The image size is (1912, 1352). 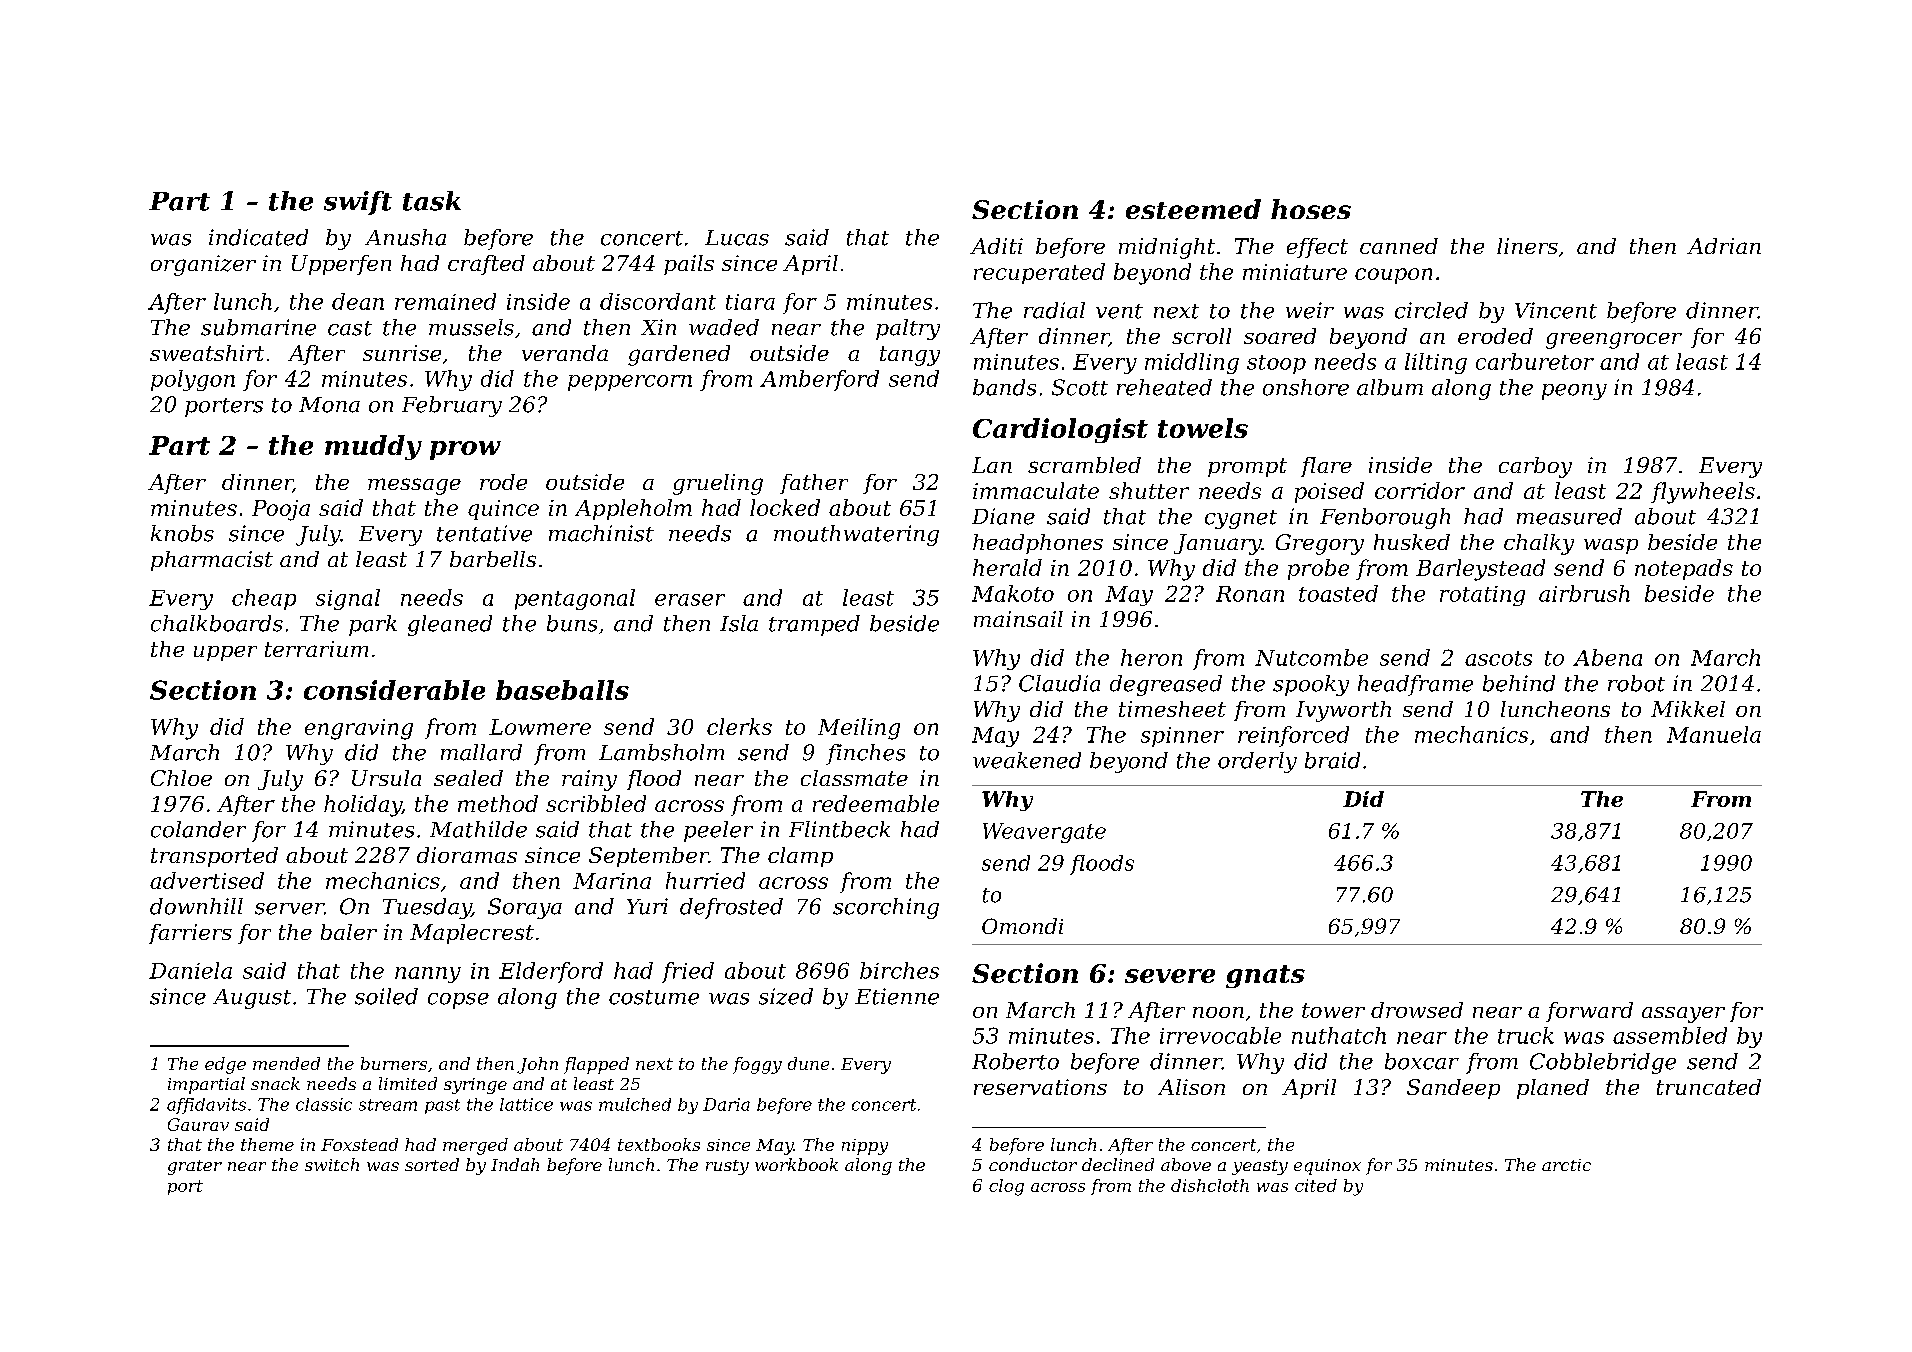 I want to click on mouthwatering, so click(x=856, y=535).
